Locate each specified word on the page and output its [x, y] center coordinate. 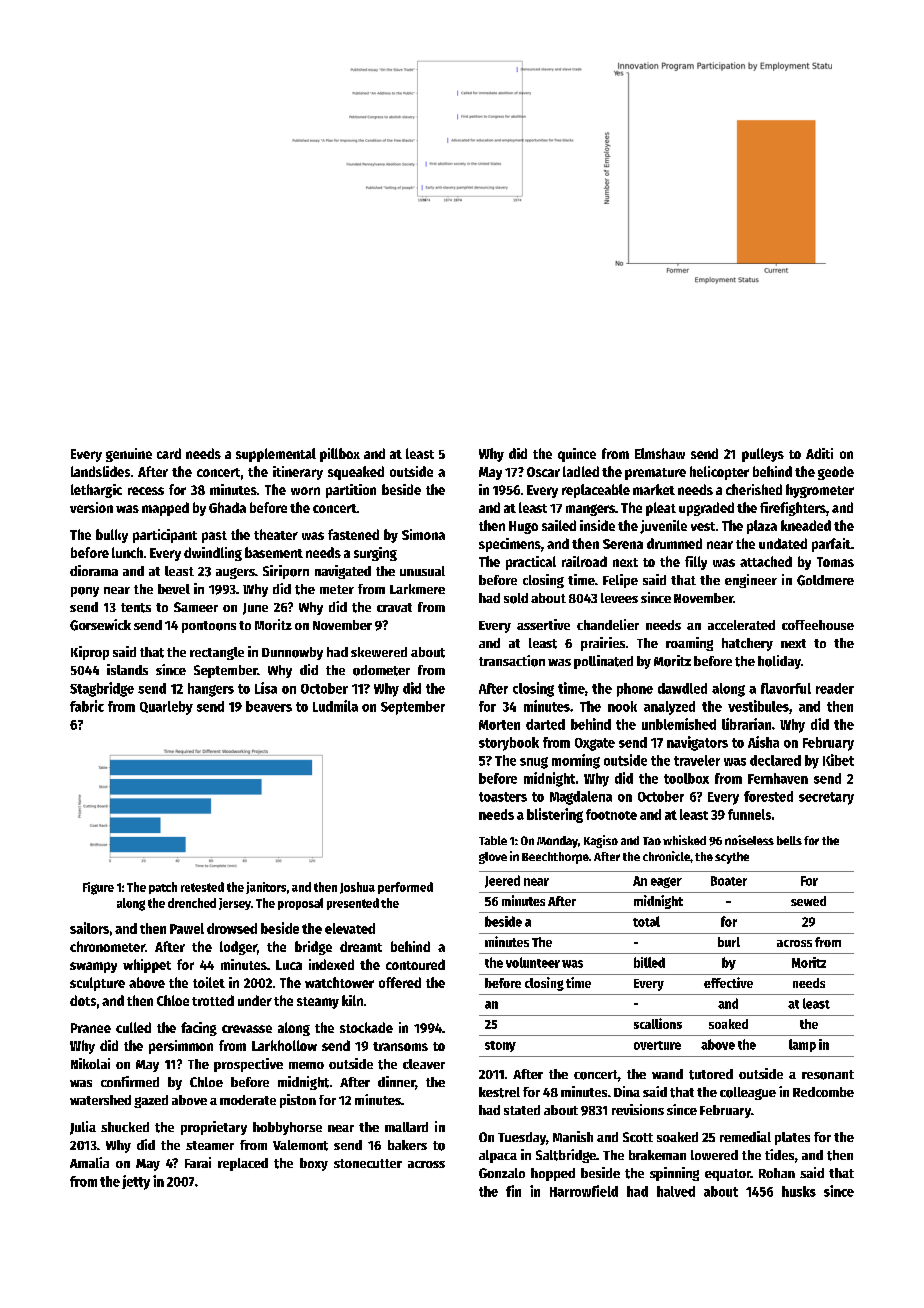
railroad [584, 561]
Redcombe [823, 1092]
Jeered [502, 881]
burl [729, 942]
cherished [754, 489]
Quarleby [166, 708]
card [169, 453]
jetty [136, 1182]
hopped [553, 1174]
